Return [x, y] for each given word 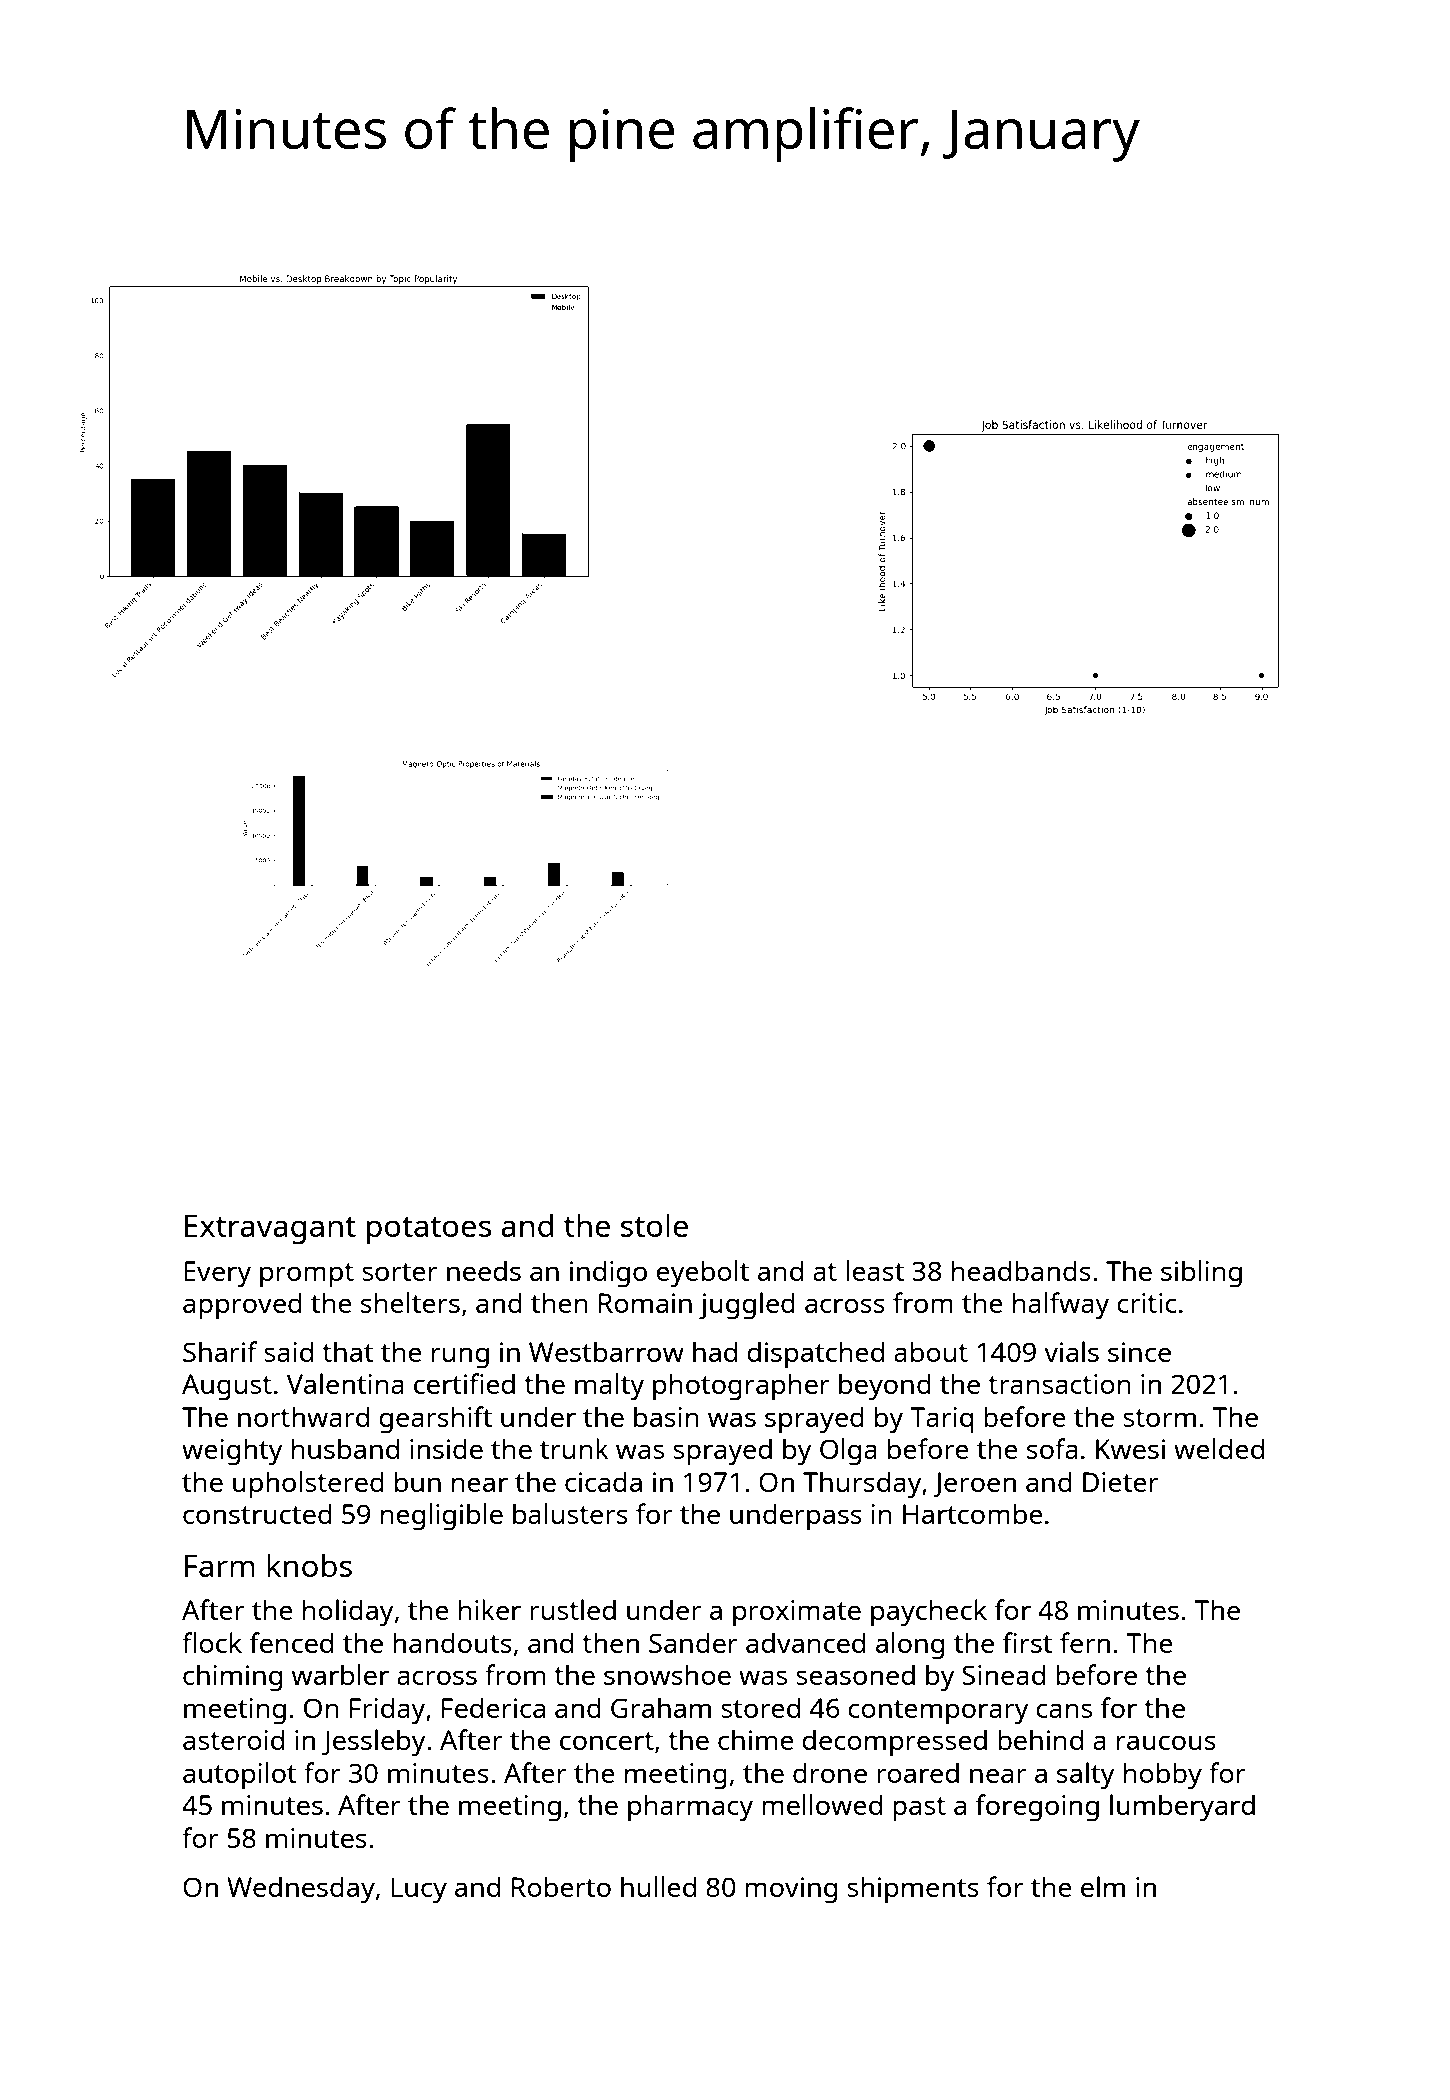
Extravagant [270, 1230]
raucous [1166, 1742]
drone [830, 1773]
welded [1219, 1448]
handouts [452, 1642]
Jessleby [373, 1743]
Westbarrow [606, 1351]
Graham [661, 1707]
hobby [1163, 1776]
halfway [1061, 1306]
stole [654, 1225]
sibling [1201, 1274]
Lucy [419, 1890]
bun [418, 1481]
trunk [574, 1448]
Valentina [345, 1383]
